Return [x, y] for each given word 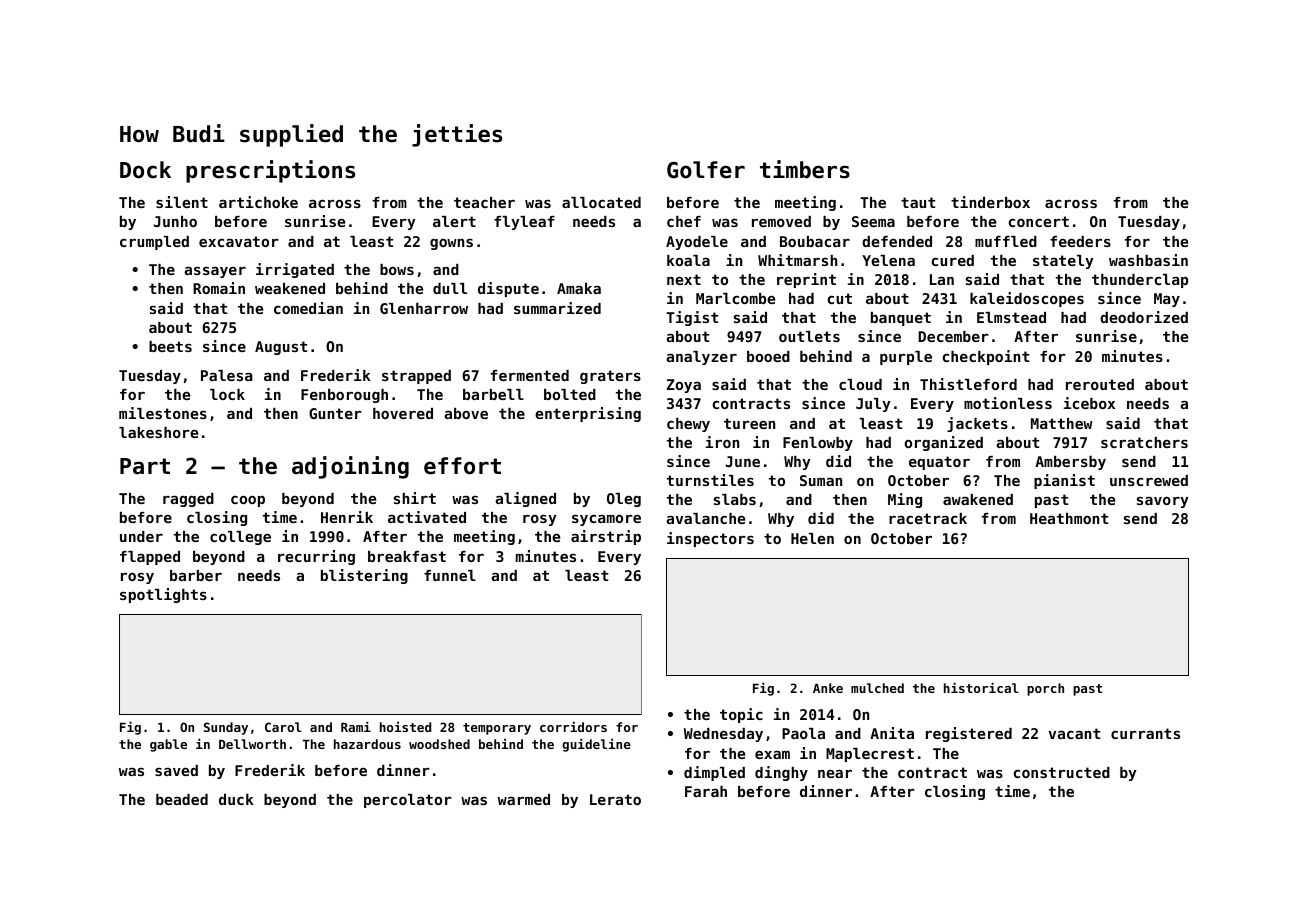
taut [918, 202]
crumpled [154, 243]
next [684, 279]
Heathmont [1069, 518]
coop [248, 501]
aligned [525, 499]
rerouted [1100, 384]
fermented [530, 375]
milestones [163, 413]
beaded [182, 799]
